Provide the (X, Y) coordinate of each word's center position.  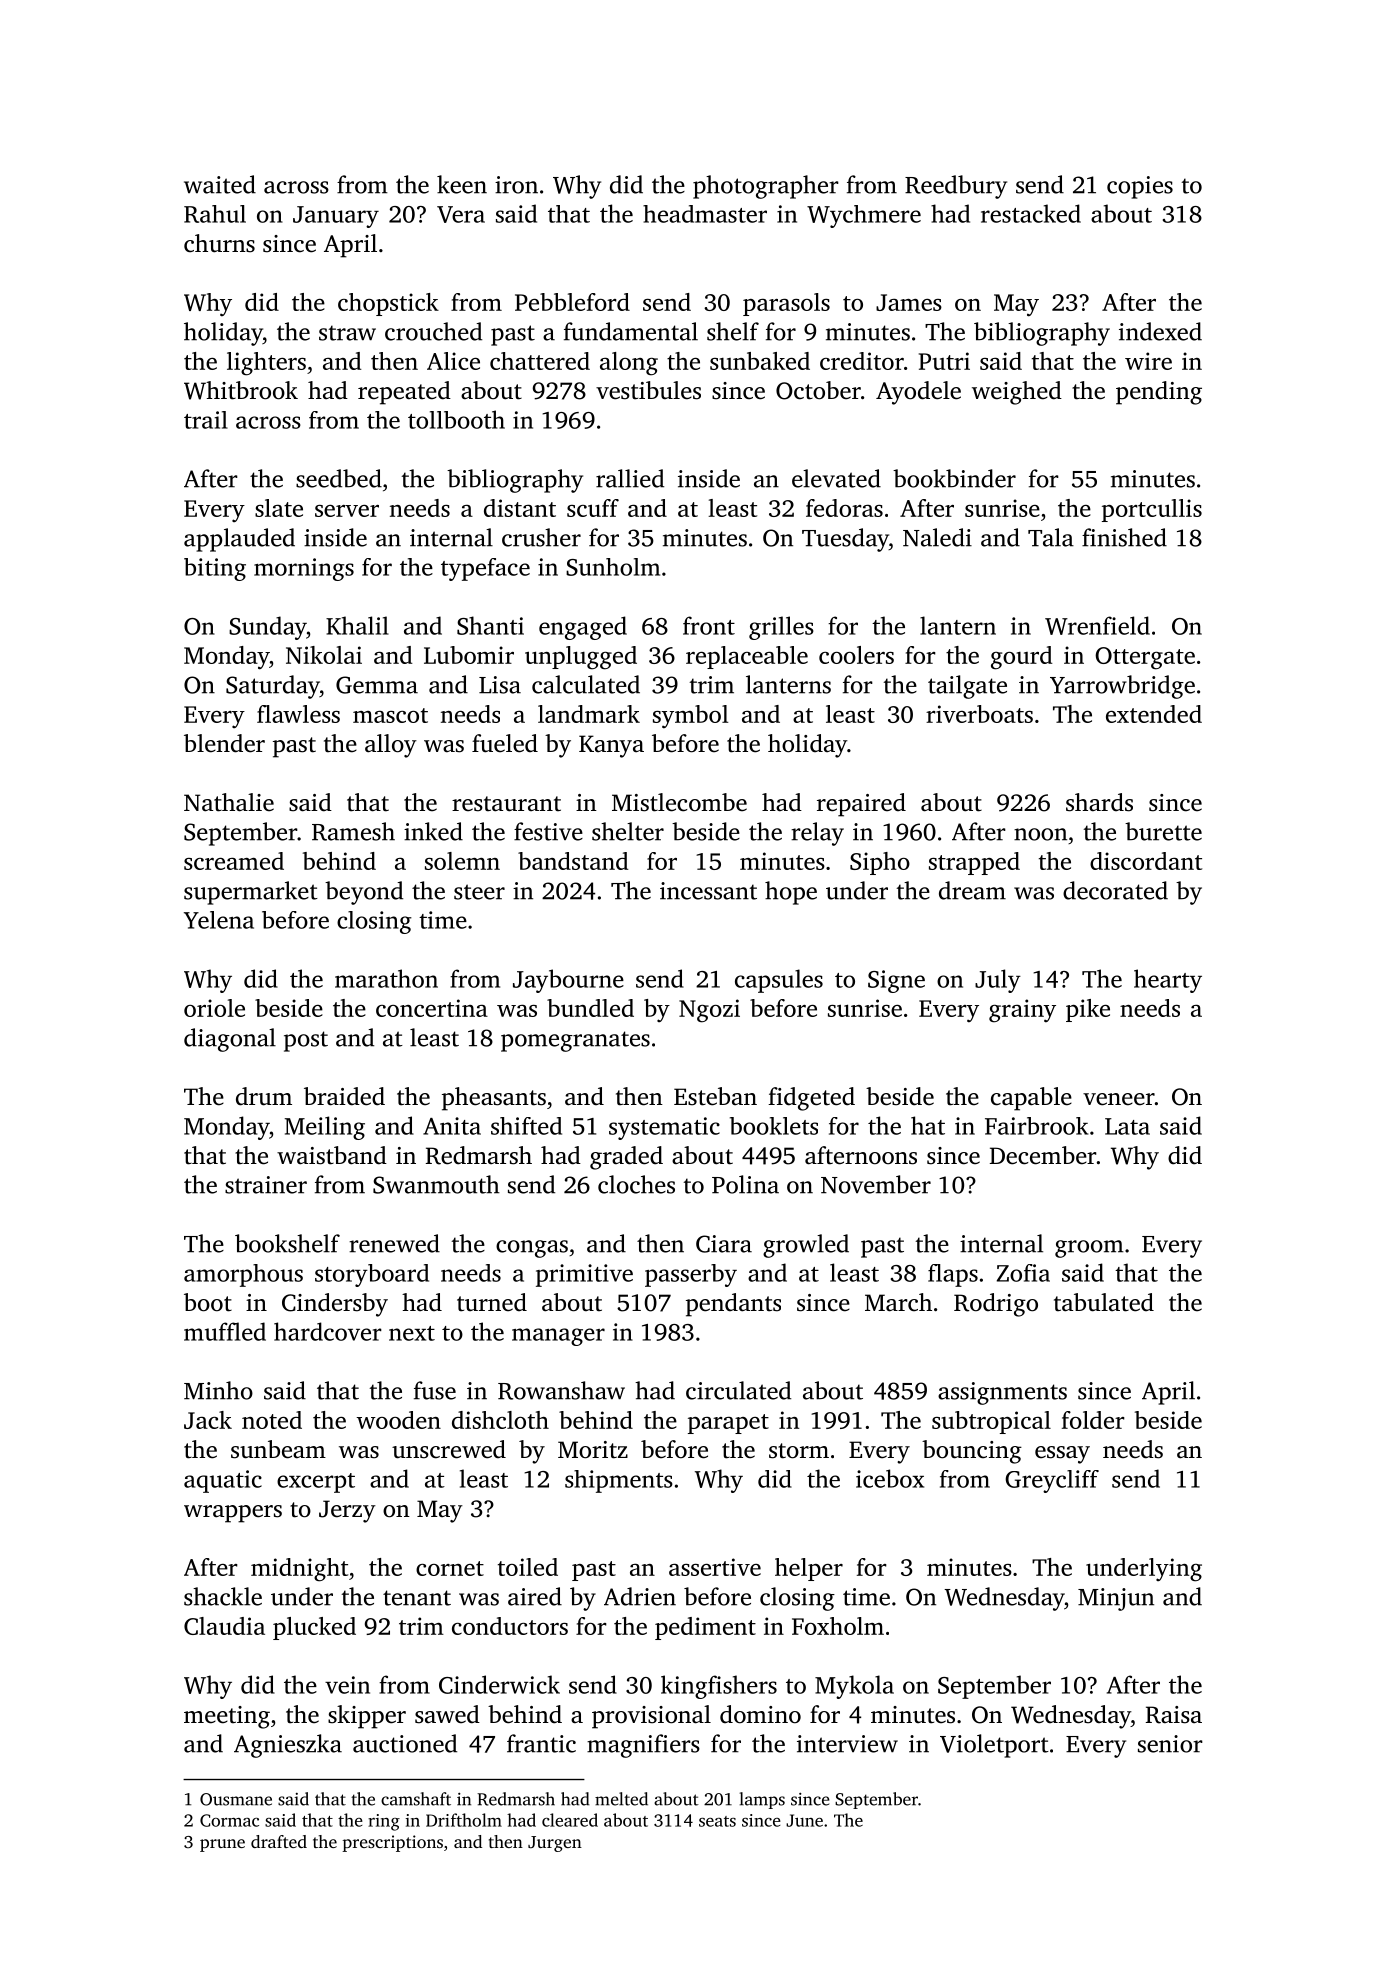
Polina (745, 1184)
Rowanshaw (561, 1390)
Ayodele (918, 393)
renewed (394, 1243)
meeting (227, 1717)
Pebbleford (572, 302)
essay (1062, 1455)
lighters (266, 364)
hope (791, 893)
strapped (974, 863)
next (412, 1333)
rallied (630, 478)
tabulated (1104, 1302)
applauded (239, 540)
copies (1140, 187)
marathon (386, 978)
